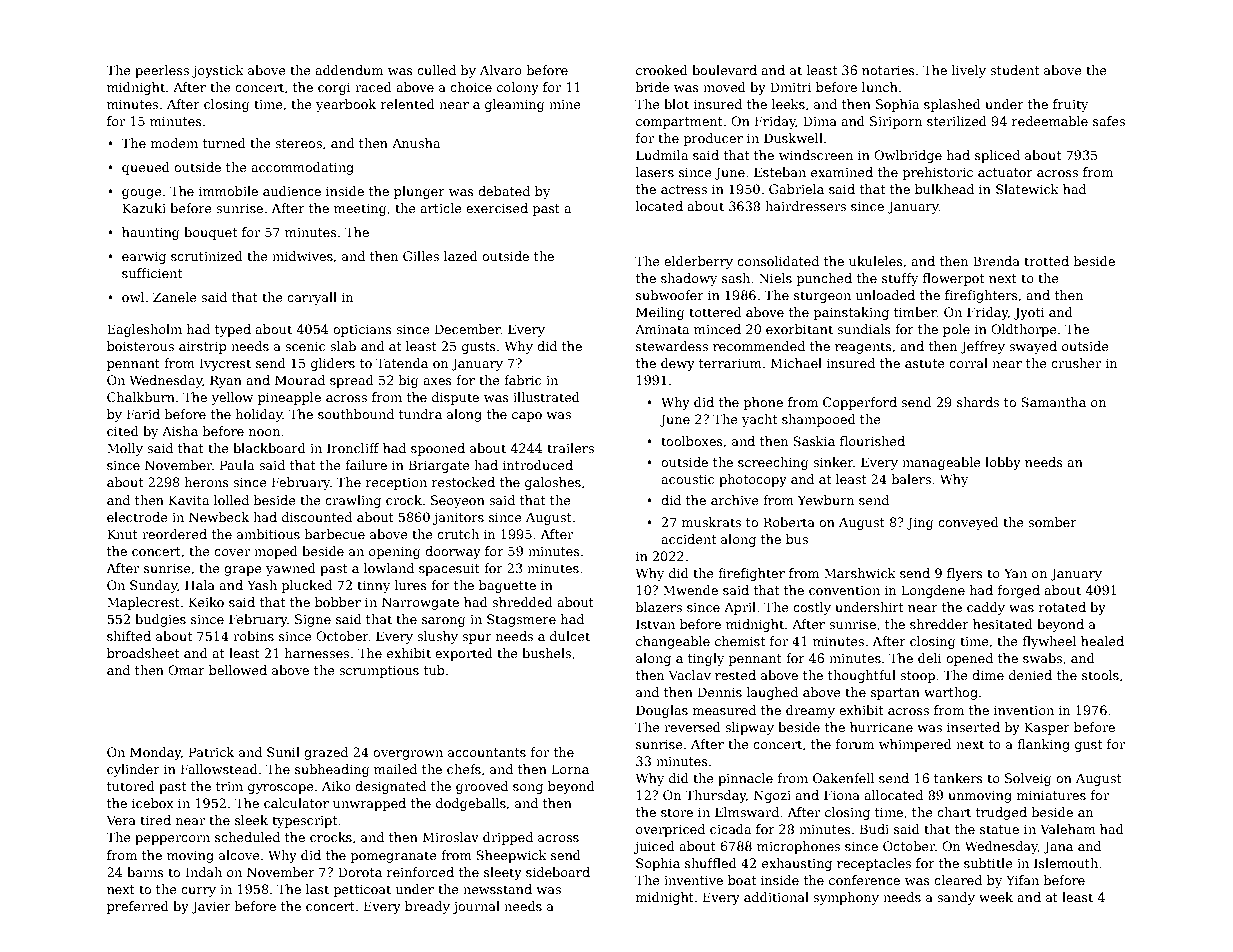 The image size is (1233, 952). What do you see at coordinates (965, 574) in the document?
I see `flyers` at bounding box center [965, 574].
